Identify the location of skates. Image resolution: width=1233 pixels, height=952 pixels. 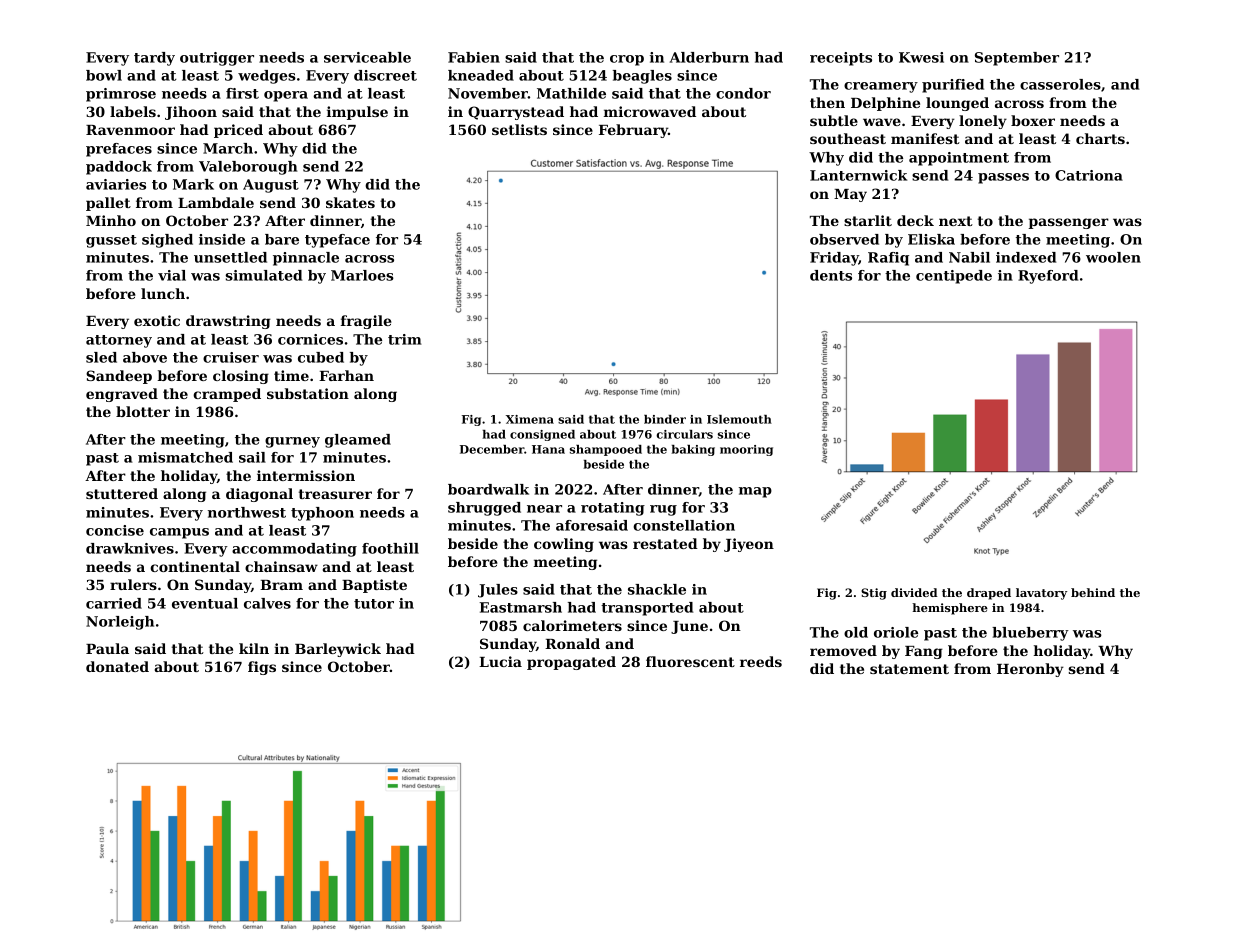
(350, 202).
